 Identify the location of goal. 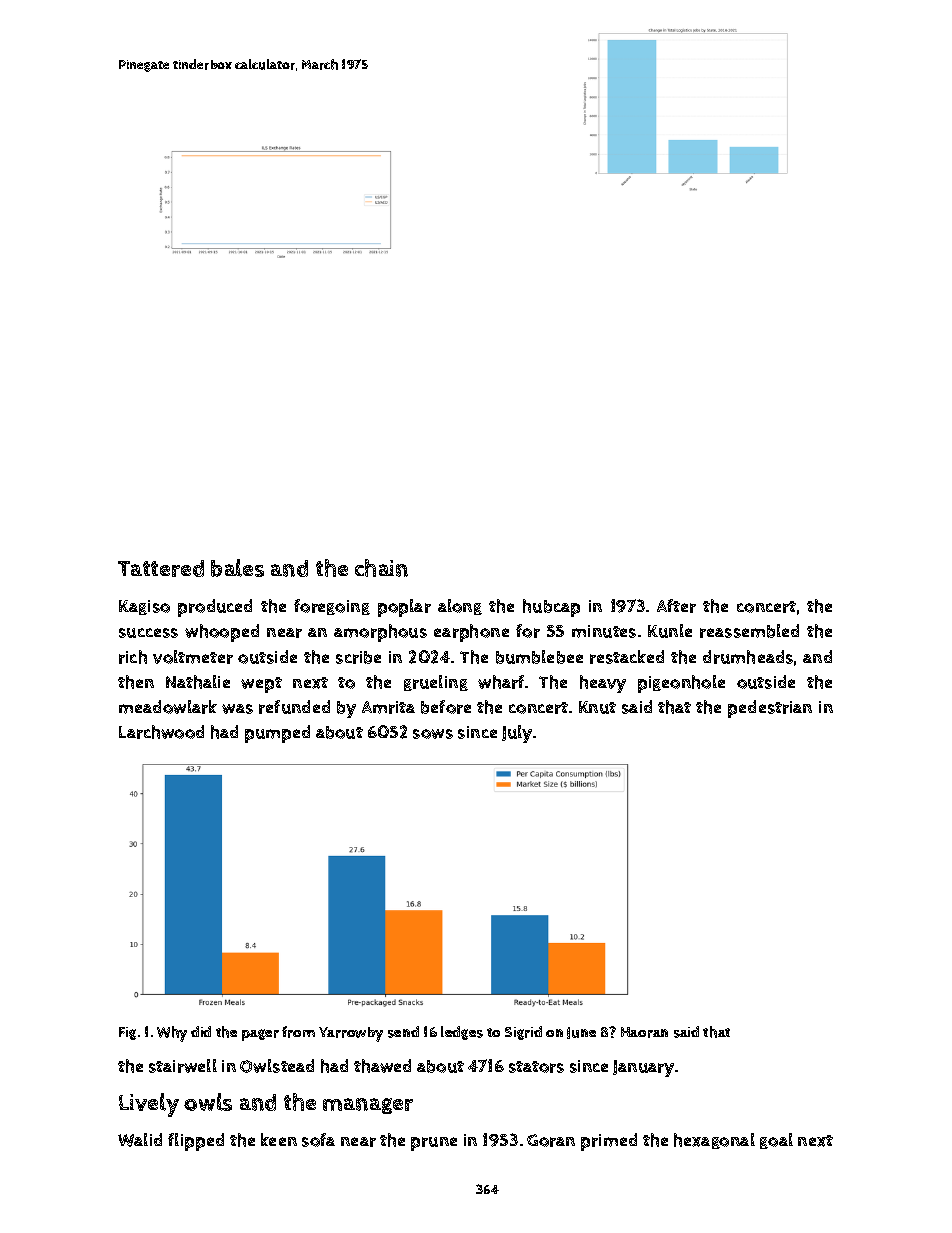
(776, 1141).
